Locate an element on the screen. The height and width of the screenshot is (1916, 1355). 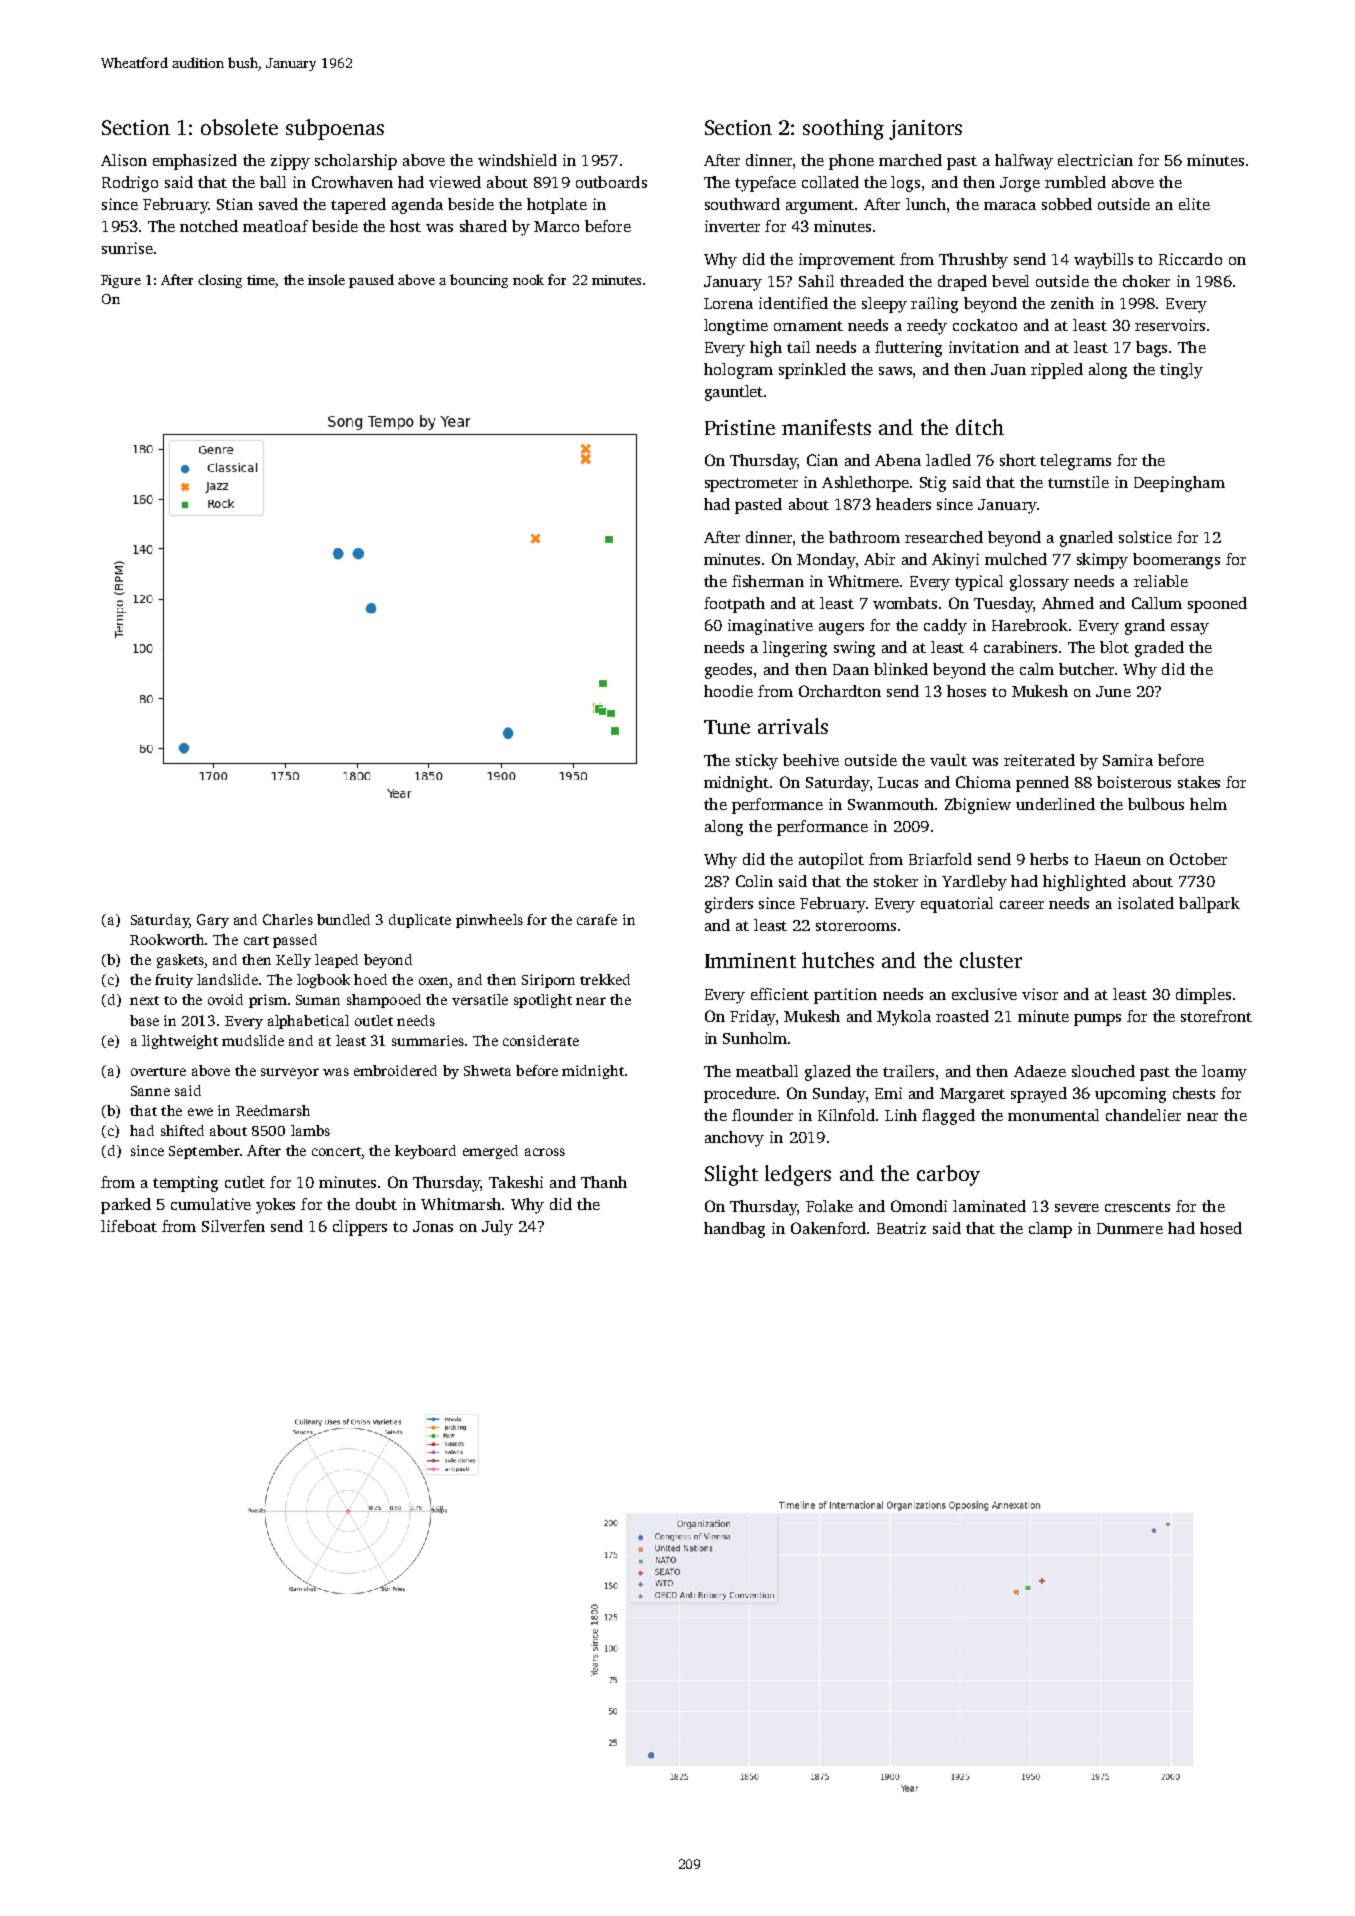
graded is located at coordinates (1159, 649).
